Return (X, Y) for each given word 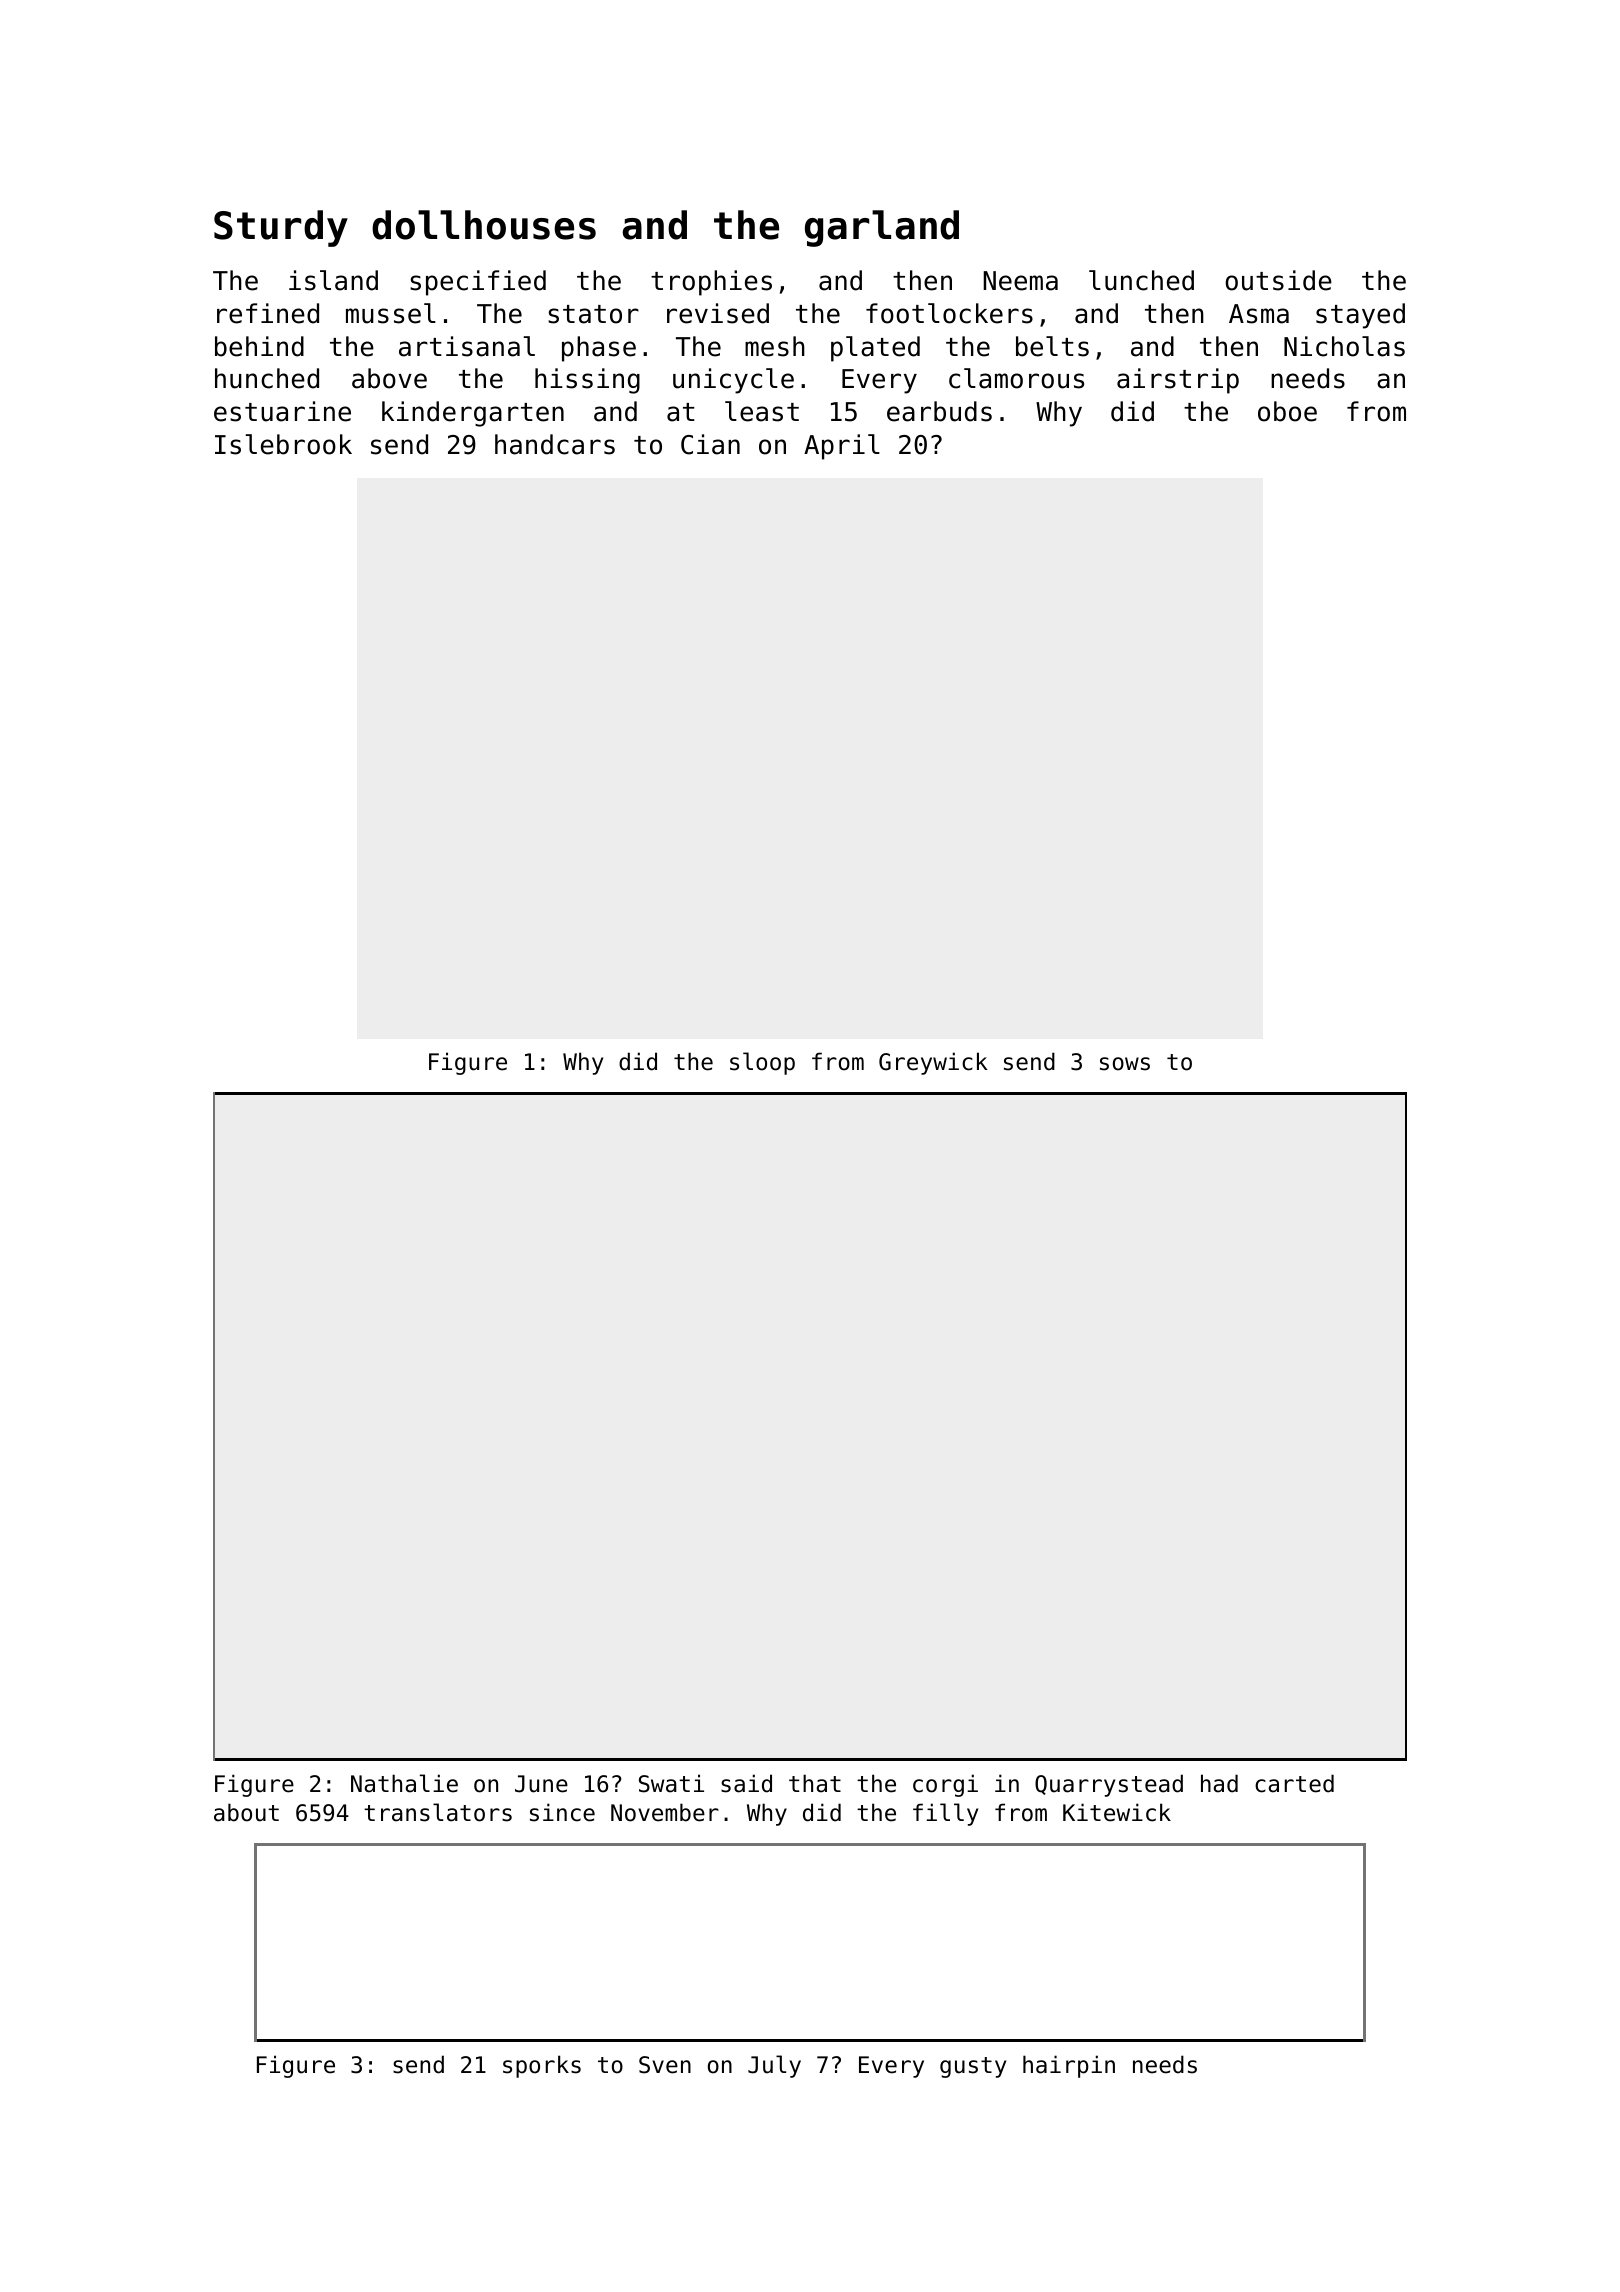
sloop (762, 1063)
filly (945, 1814)
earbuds (939, 411)
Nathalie (404, 1783)
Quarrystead (1109, 1785)
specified (478, 283)
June (541, 1784)
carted (1294, 1783)
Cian (710, 444)
